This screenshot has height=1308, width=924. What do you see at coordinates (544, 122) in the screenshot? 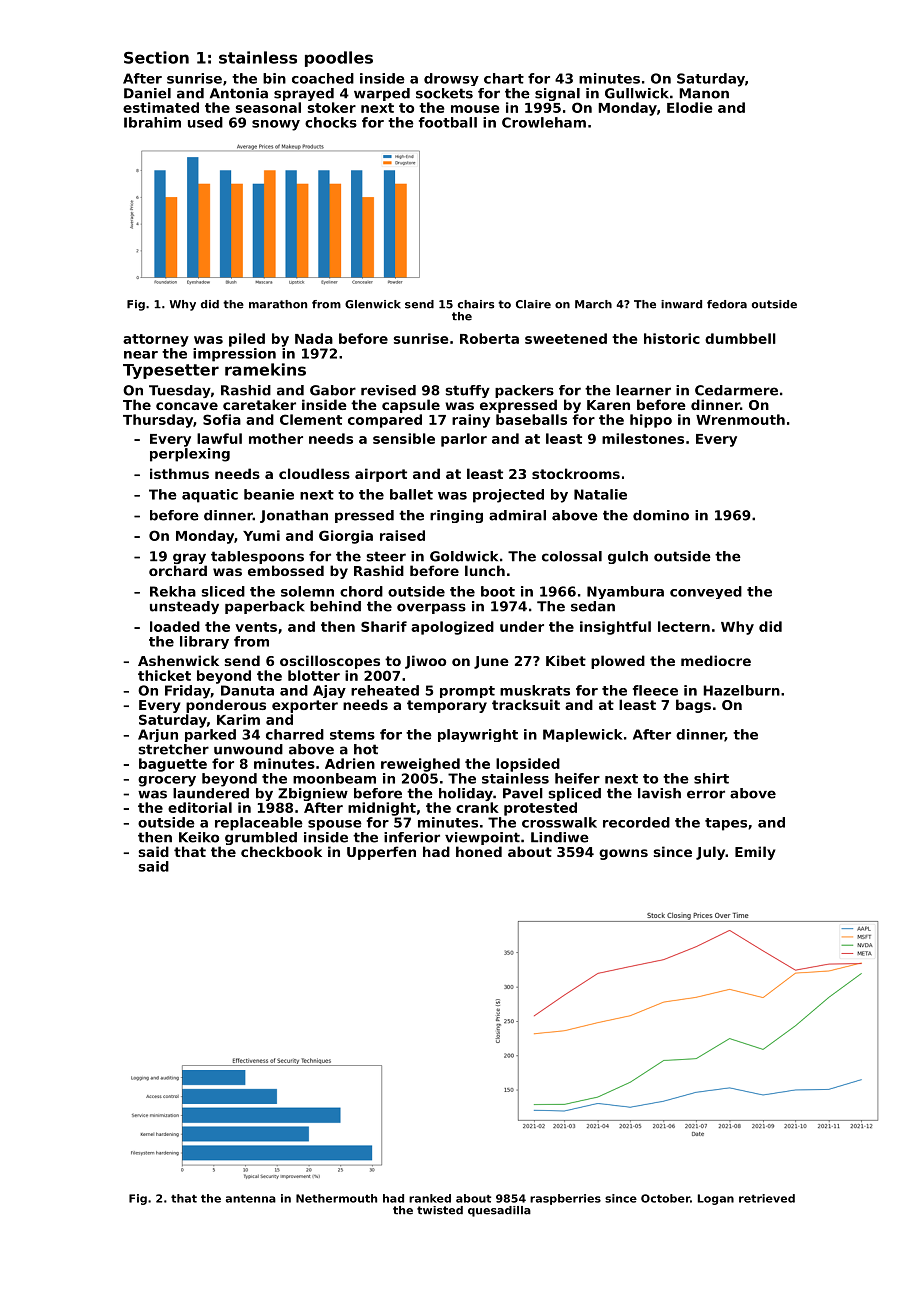
I see `Crowleham` at bounding box center [544, 122].
